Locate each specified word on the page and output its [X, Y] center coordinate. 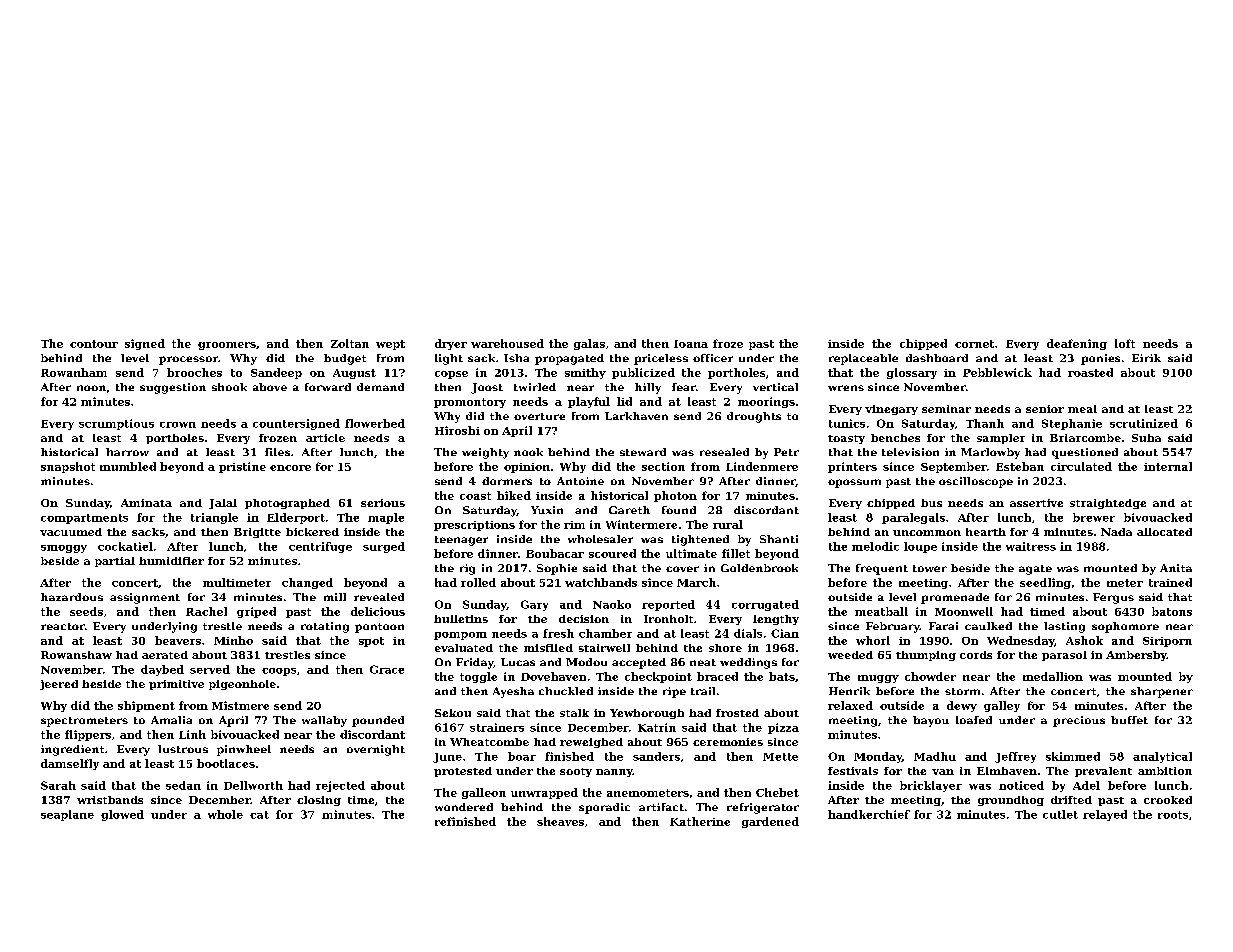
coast [475, 496]
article [325, 438]
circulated [1081, 466]
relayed [1105, 815]
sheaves [560, 821]
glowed [122, 815]
